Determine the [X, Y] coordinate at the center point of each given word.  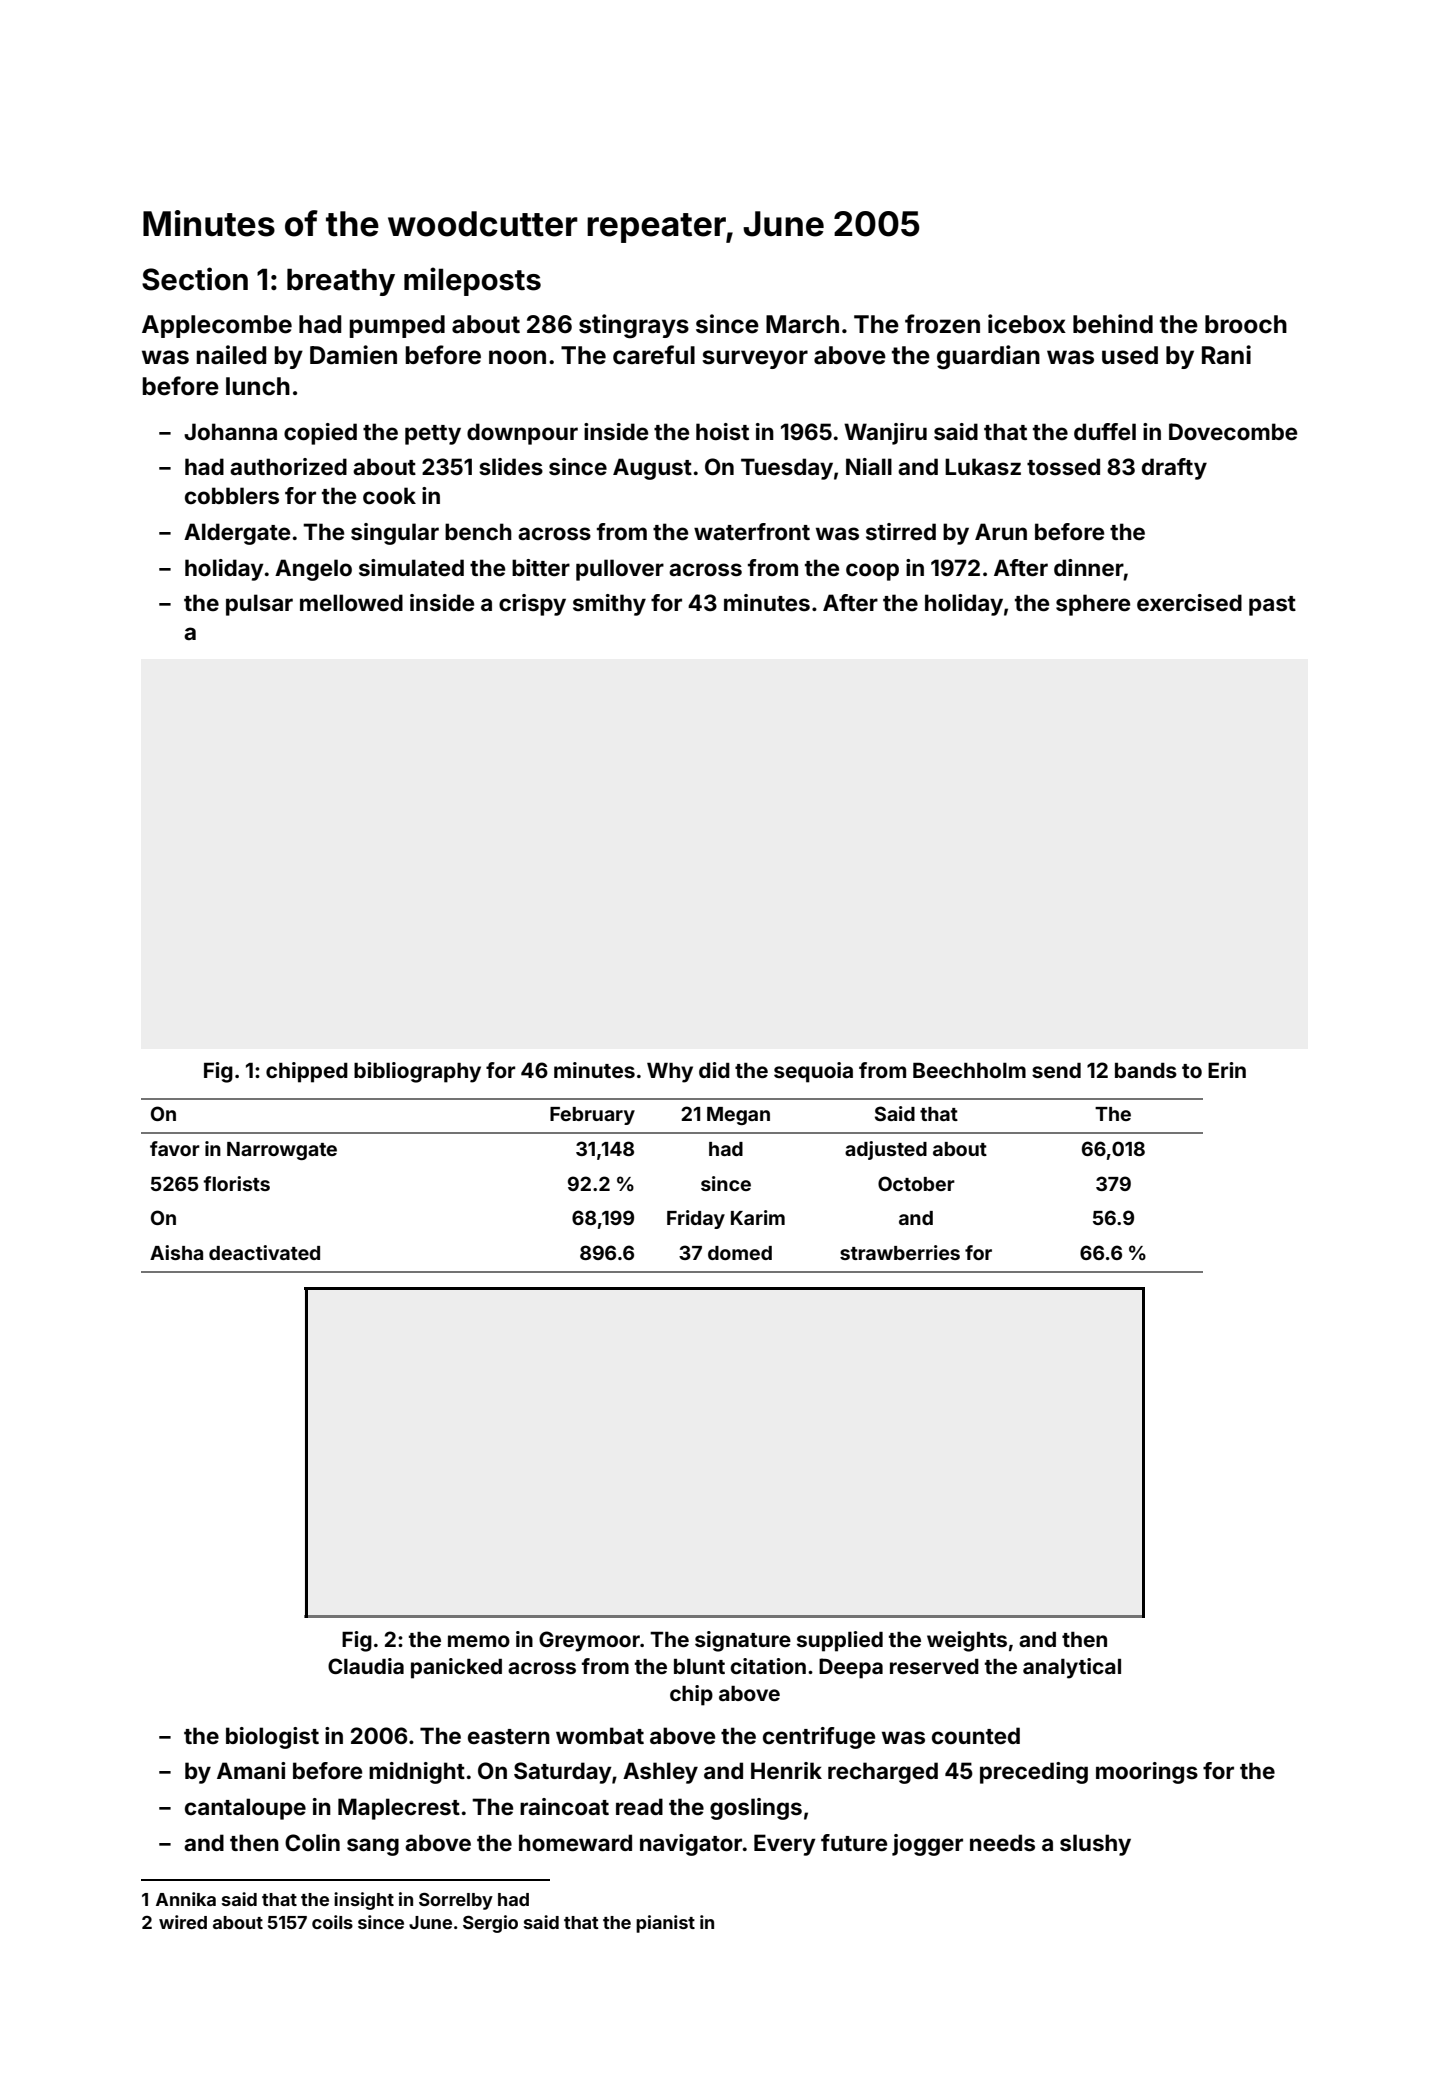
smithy [609, 605]
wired [183, 1922]
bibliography [417, 1072]
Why [670, 1073]
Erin [1227, 1070]
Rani [1226, 355]
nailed [231, 355]
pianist [665, 1924]
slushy [1095, 1845]
